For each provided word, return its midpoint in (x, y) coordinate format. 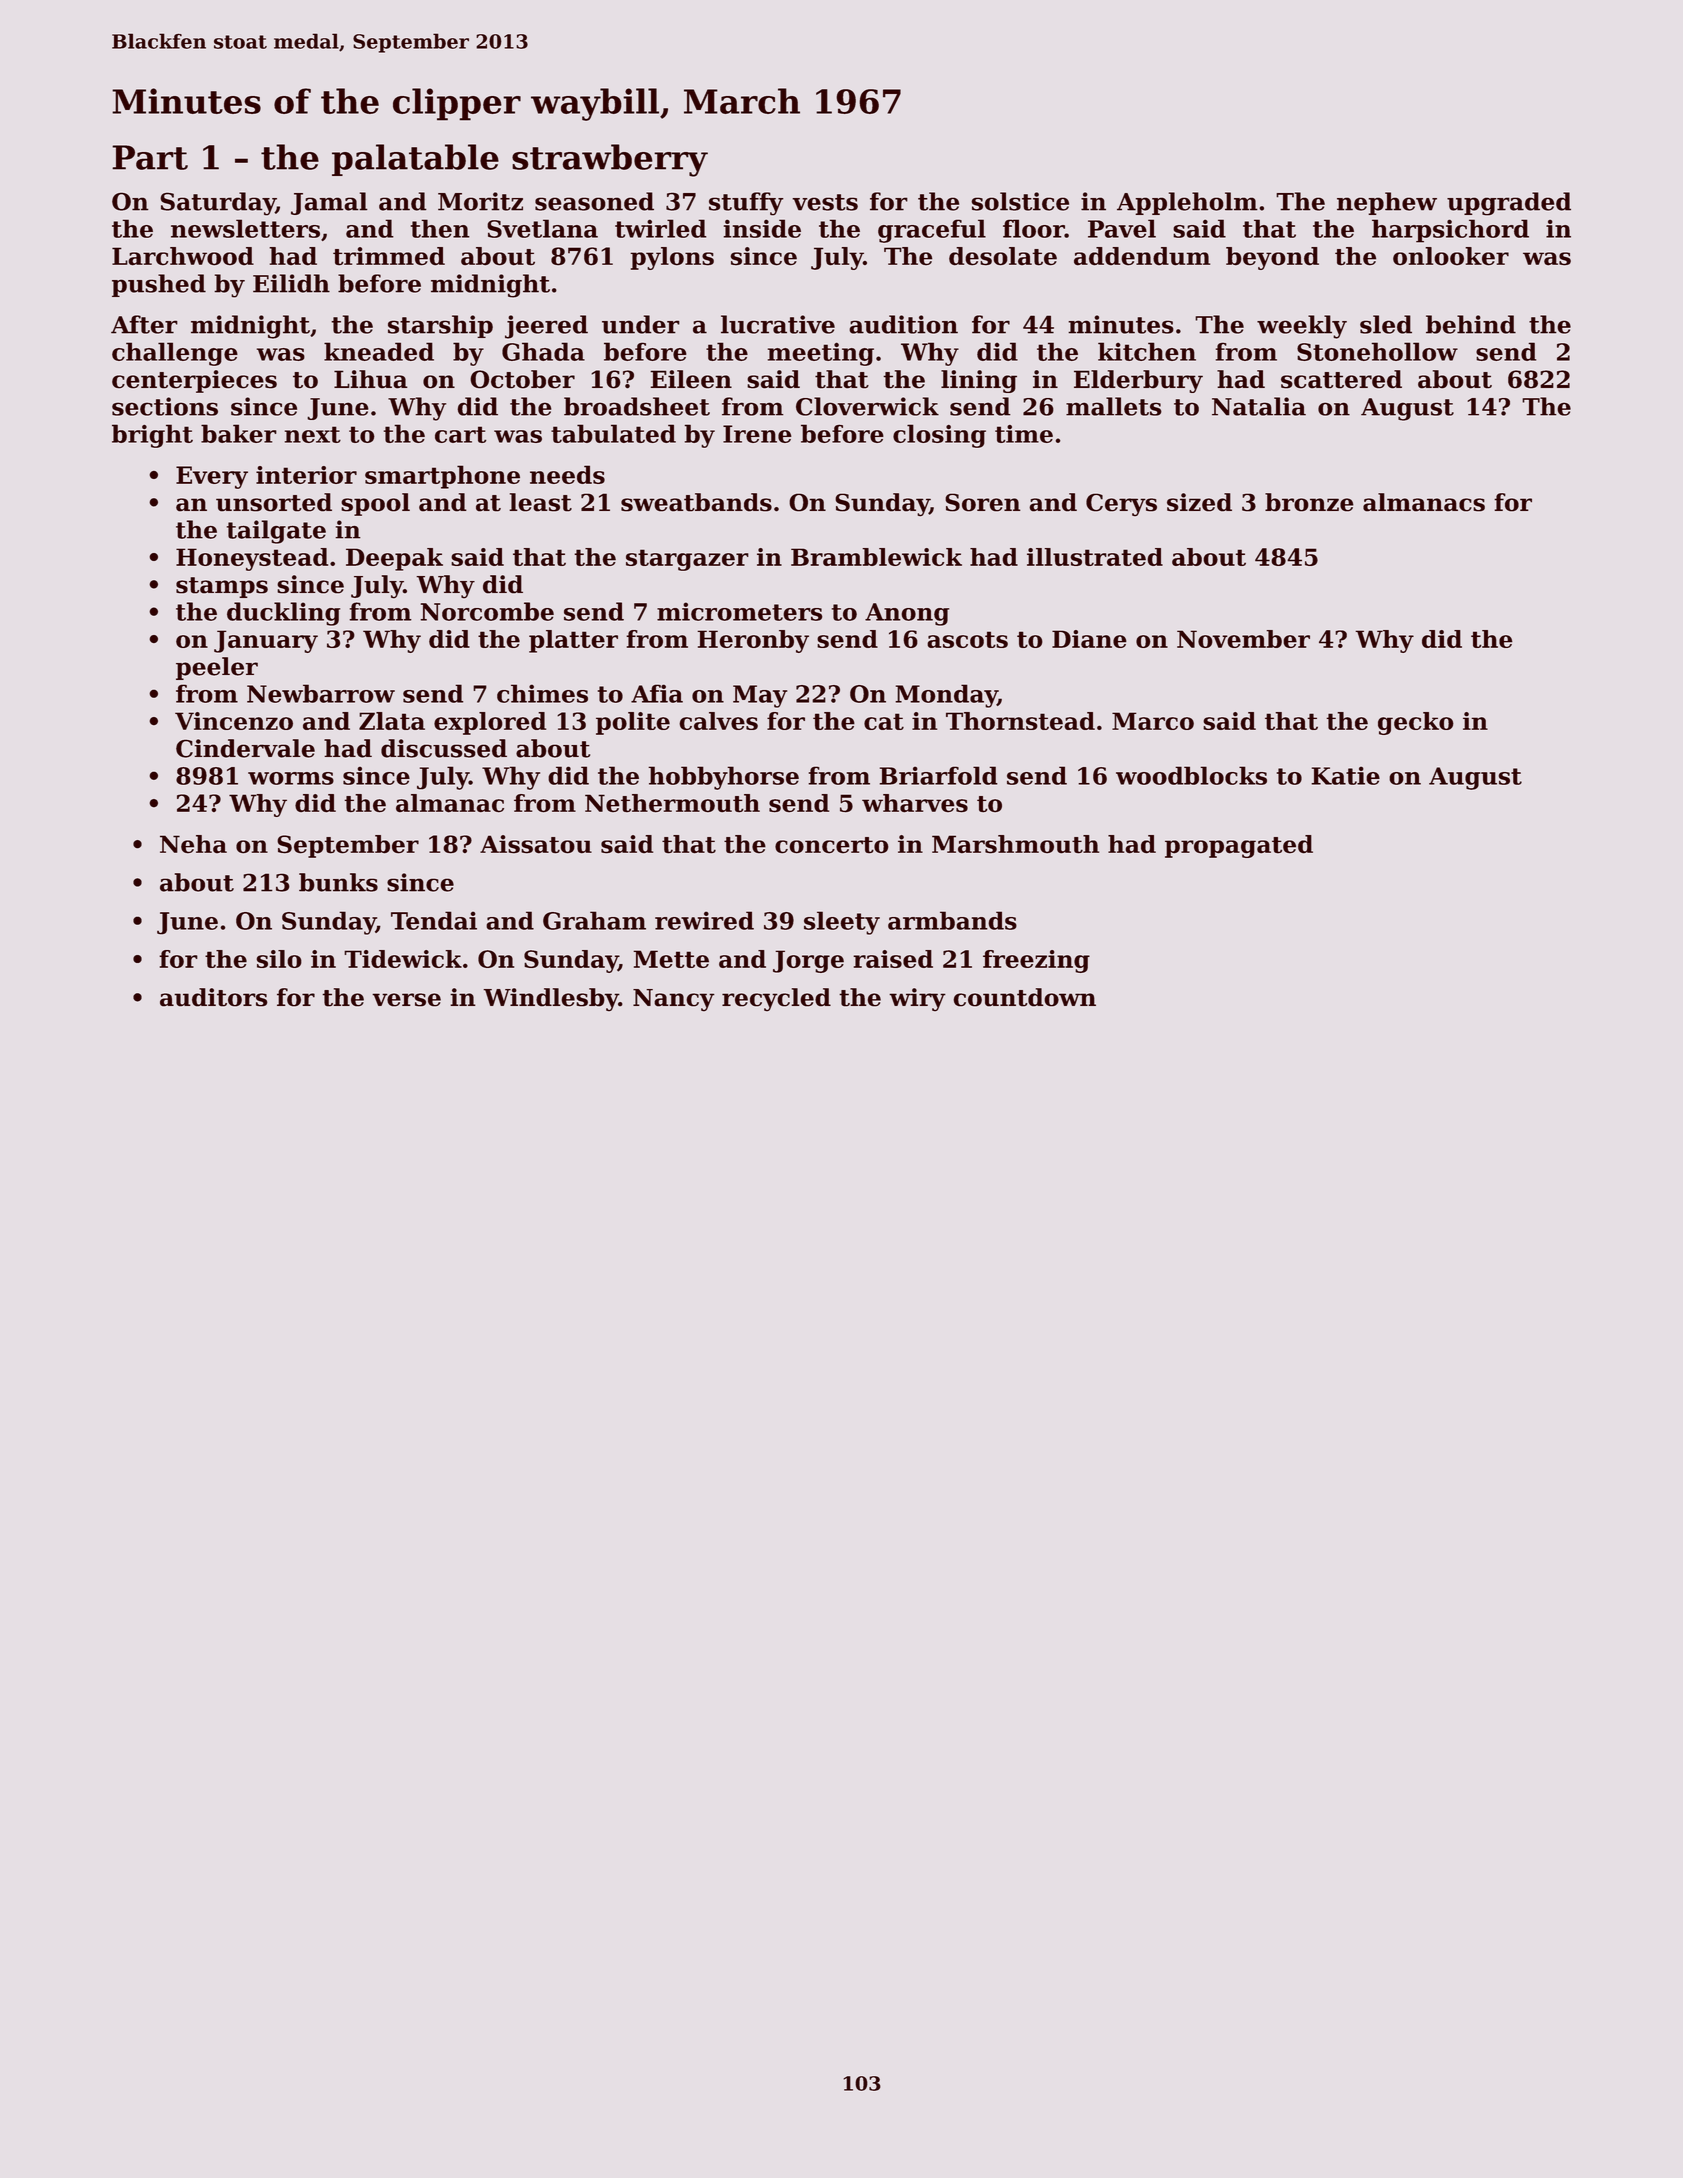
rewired (704, 920)
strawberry (610, 160)
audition (903, 324)
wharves (915, 803)
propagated (1239, 846)
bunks (338, 882)
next (313, 434)
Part (150, 157)
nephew (1387, 203)
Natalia (1259, 406)
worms (291, 778)
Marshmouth (1015, 844)
